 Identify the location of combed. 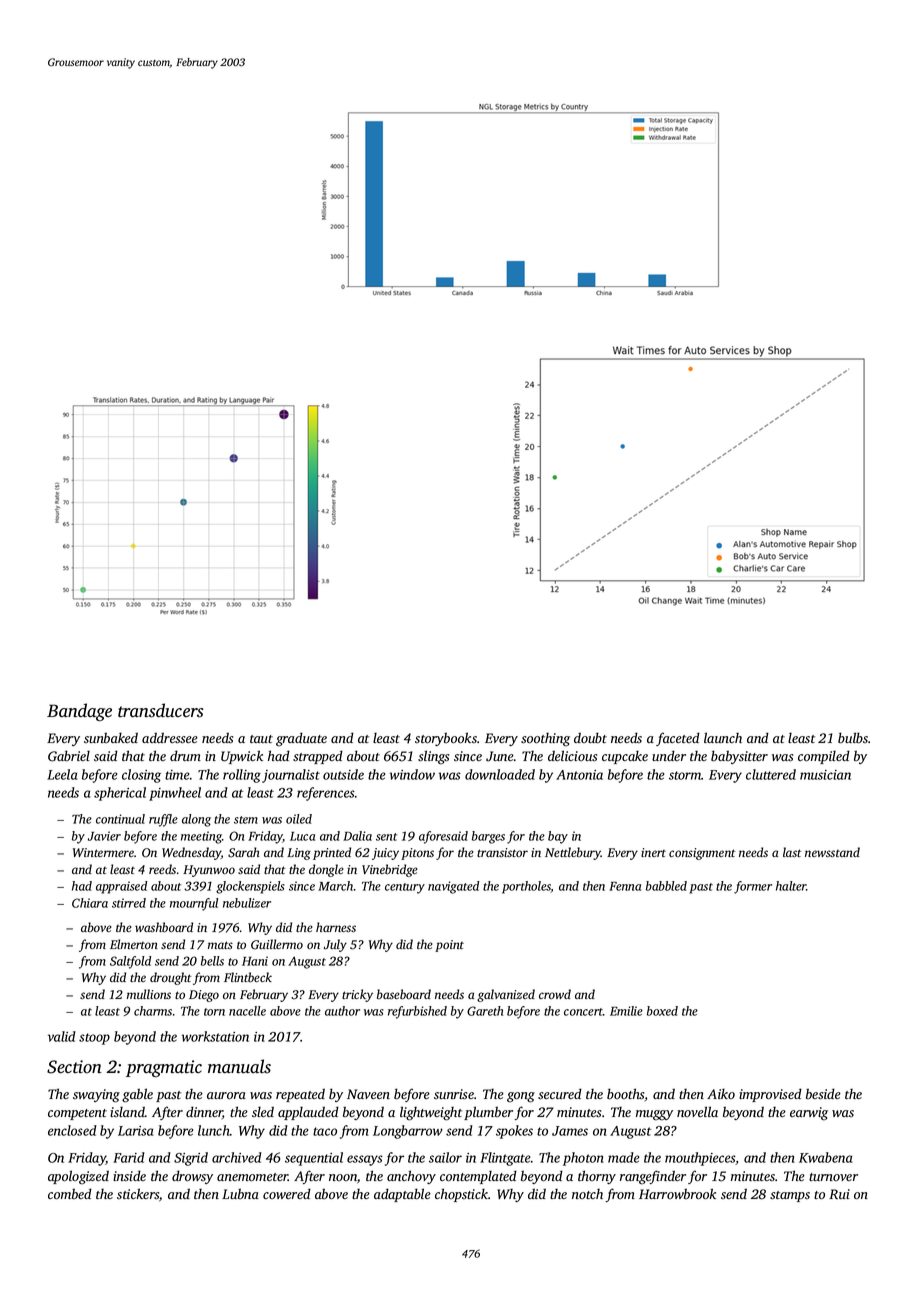
(70, 1194).
